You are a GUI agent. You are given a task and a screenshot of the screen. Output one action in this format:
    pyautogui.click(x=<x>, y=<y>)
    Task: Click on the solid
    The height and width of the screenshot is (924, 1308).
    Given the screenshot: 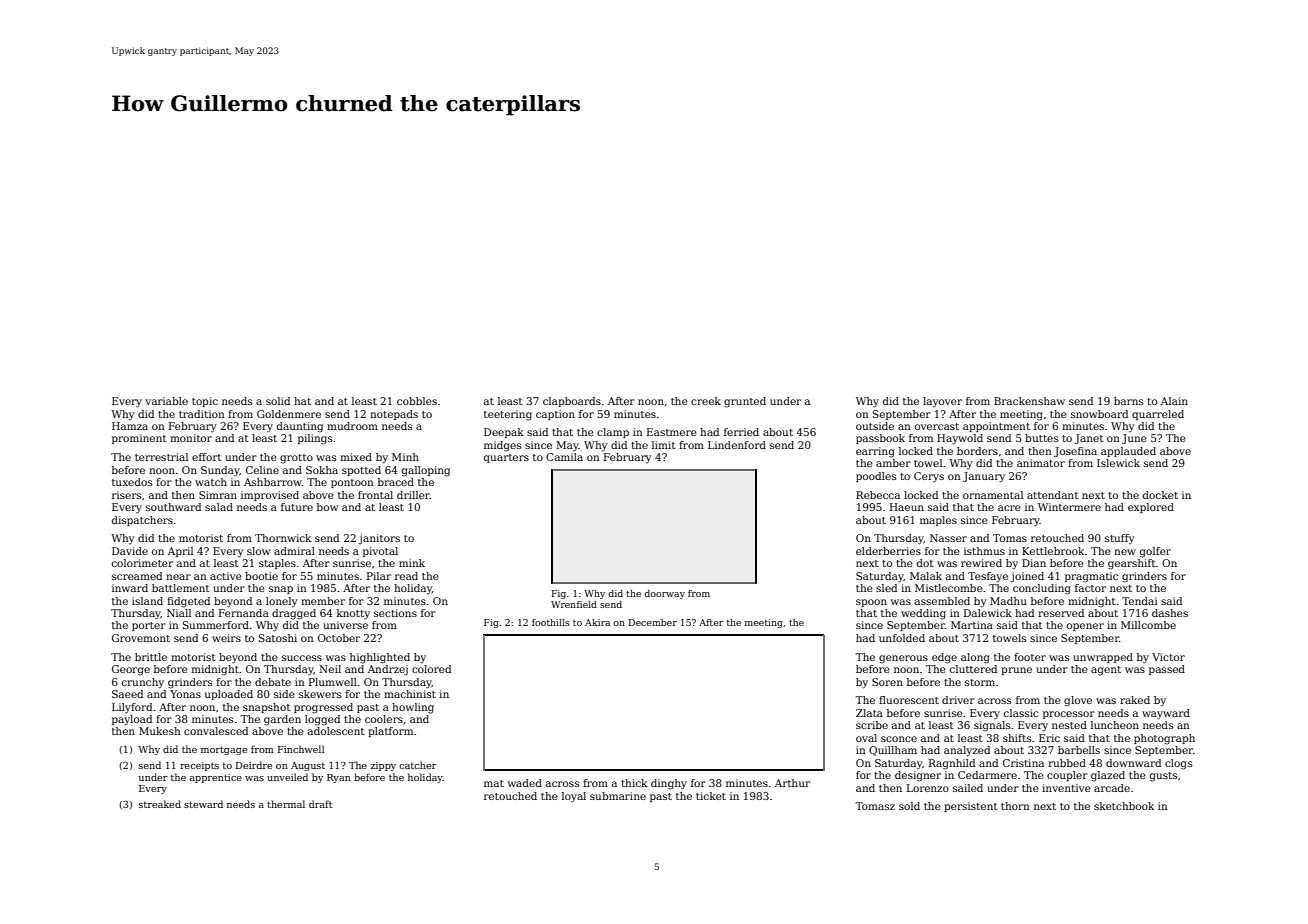 What is the action you would take?
    pyautogui.click(x=278, y=401)
